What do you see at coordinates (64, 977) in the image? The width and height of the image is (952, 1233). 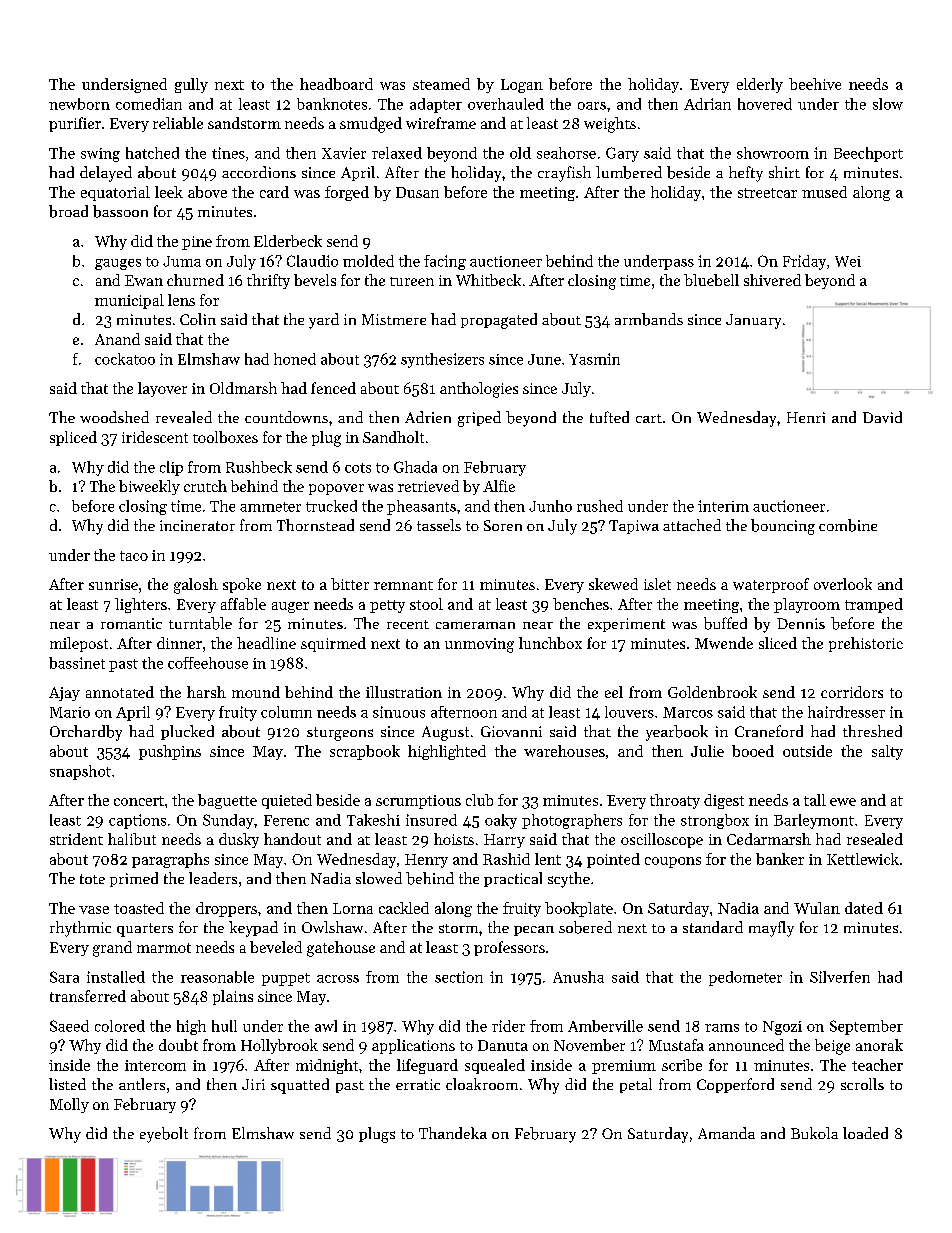 I see `Sara` at bounding box center [64, 977].
